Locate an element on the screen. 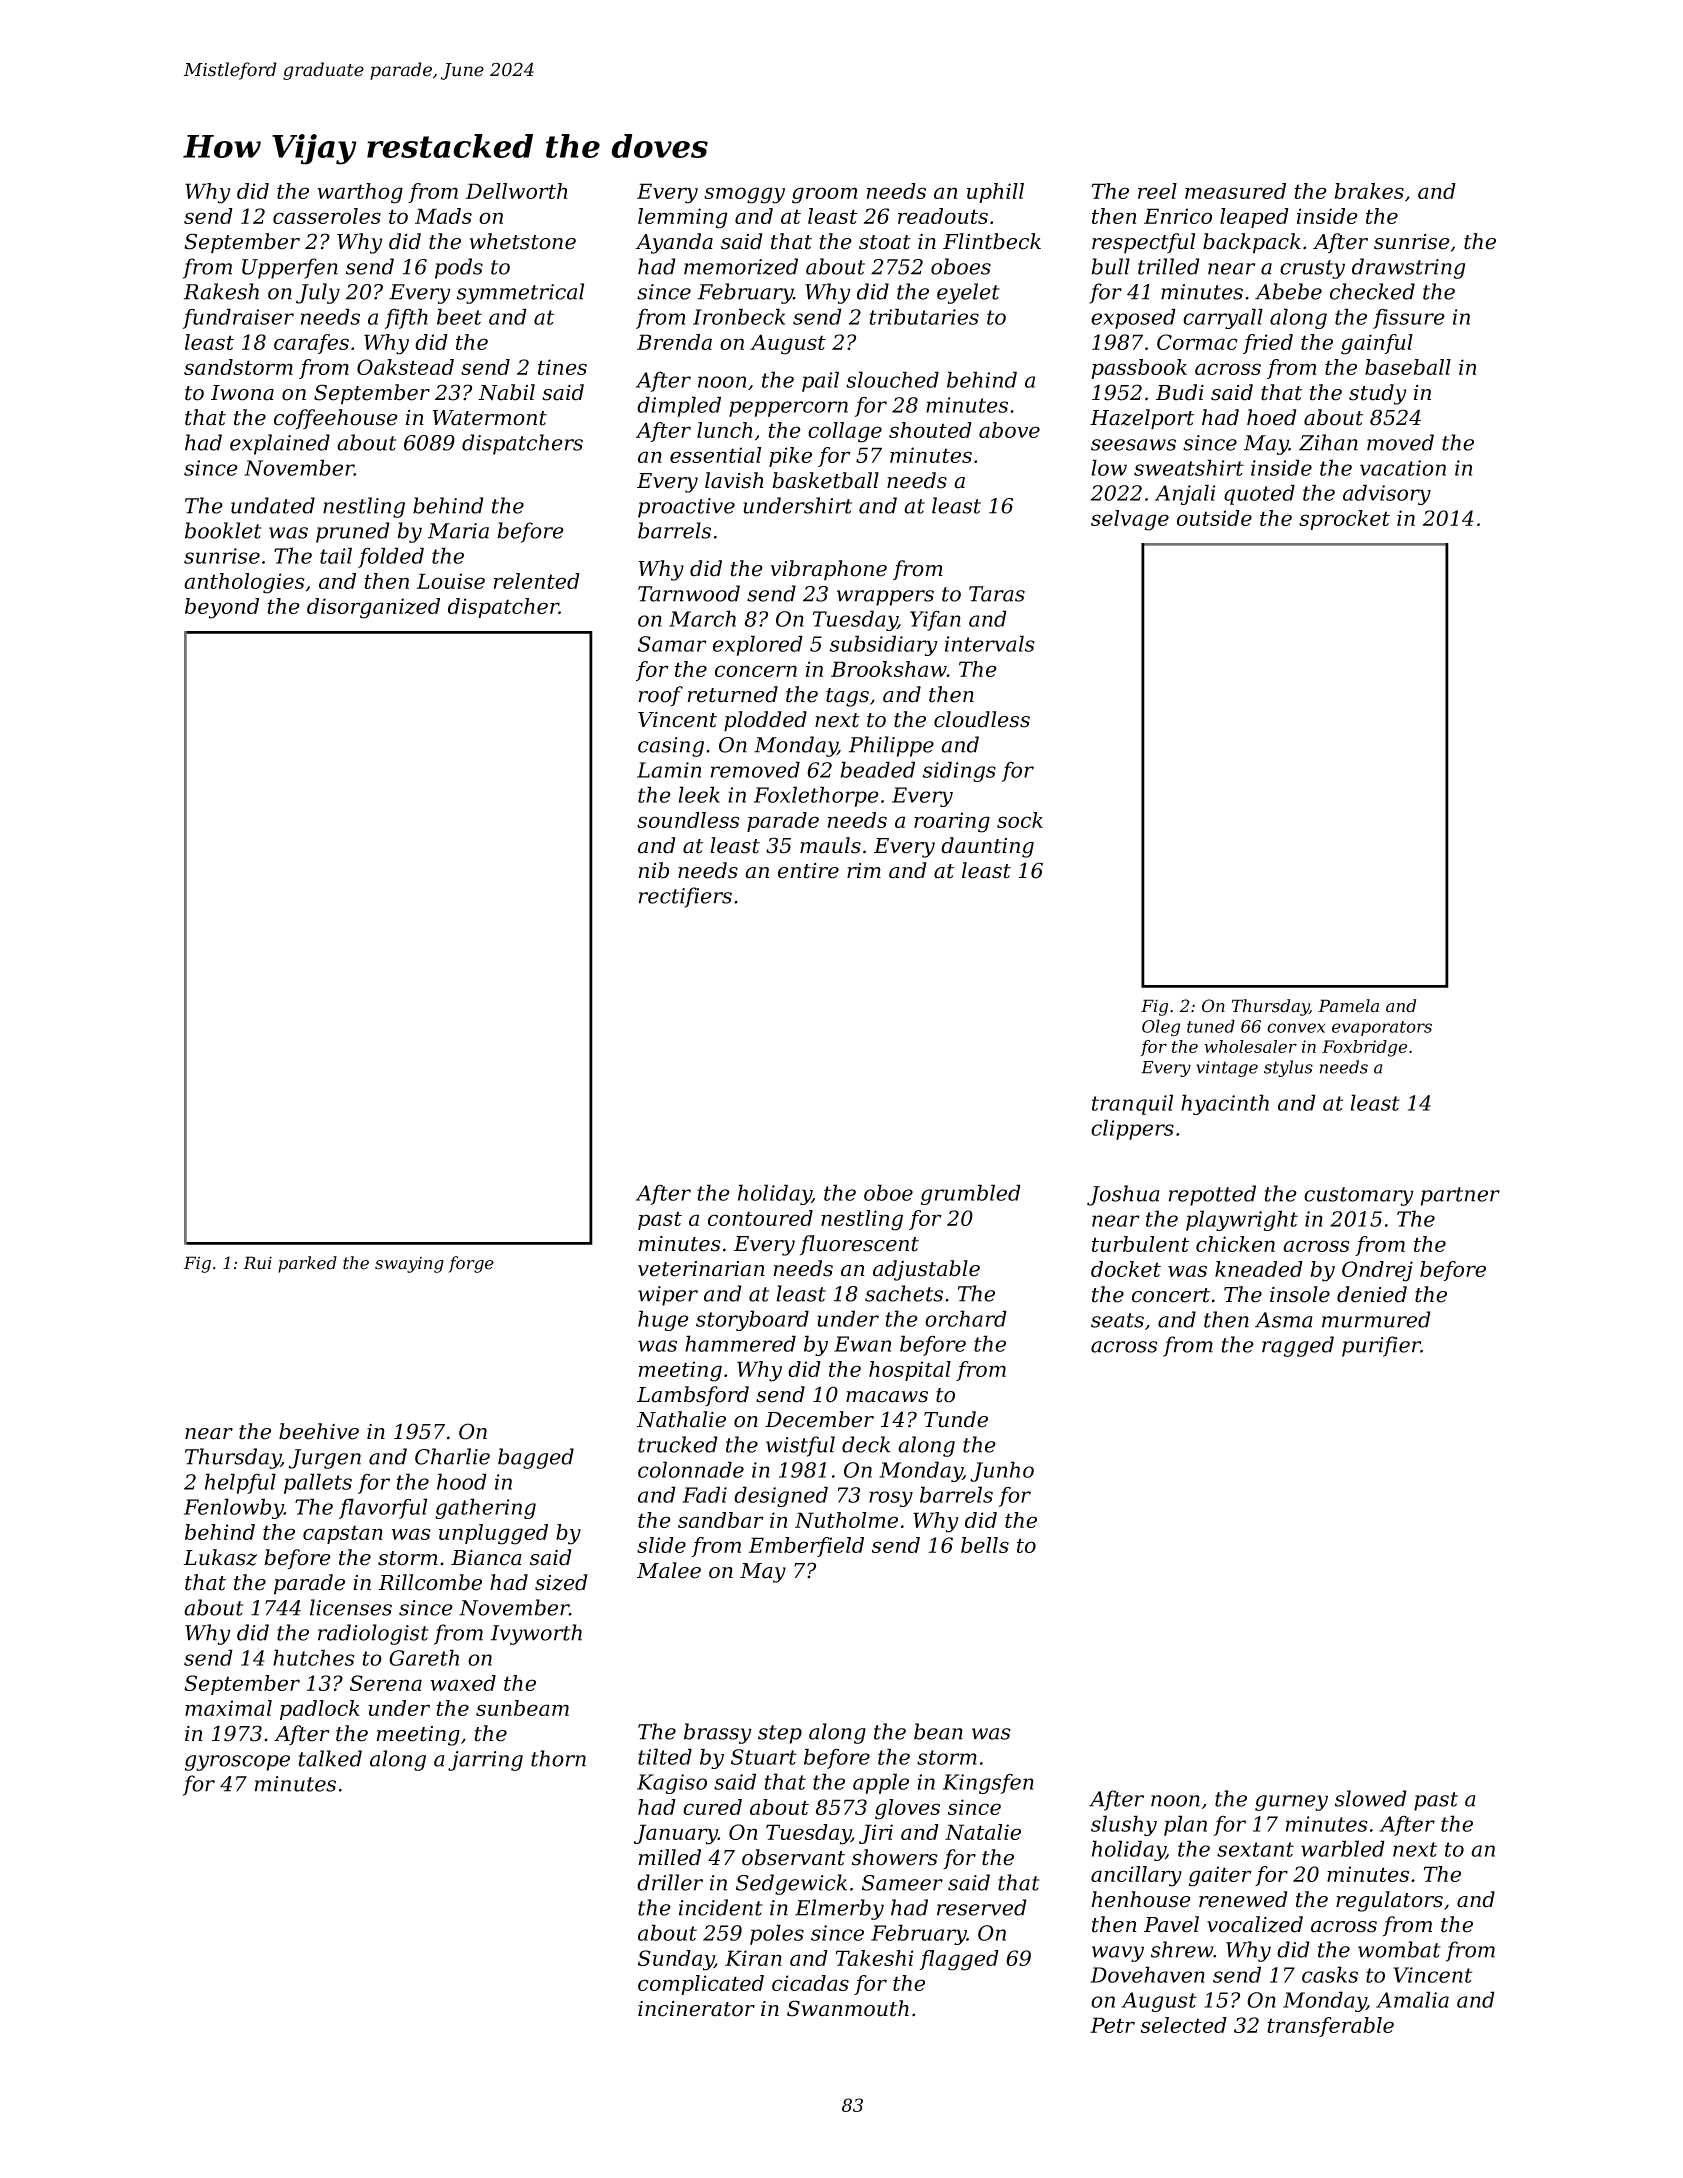  disorganized is located at coordinates (373, 608).
